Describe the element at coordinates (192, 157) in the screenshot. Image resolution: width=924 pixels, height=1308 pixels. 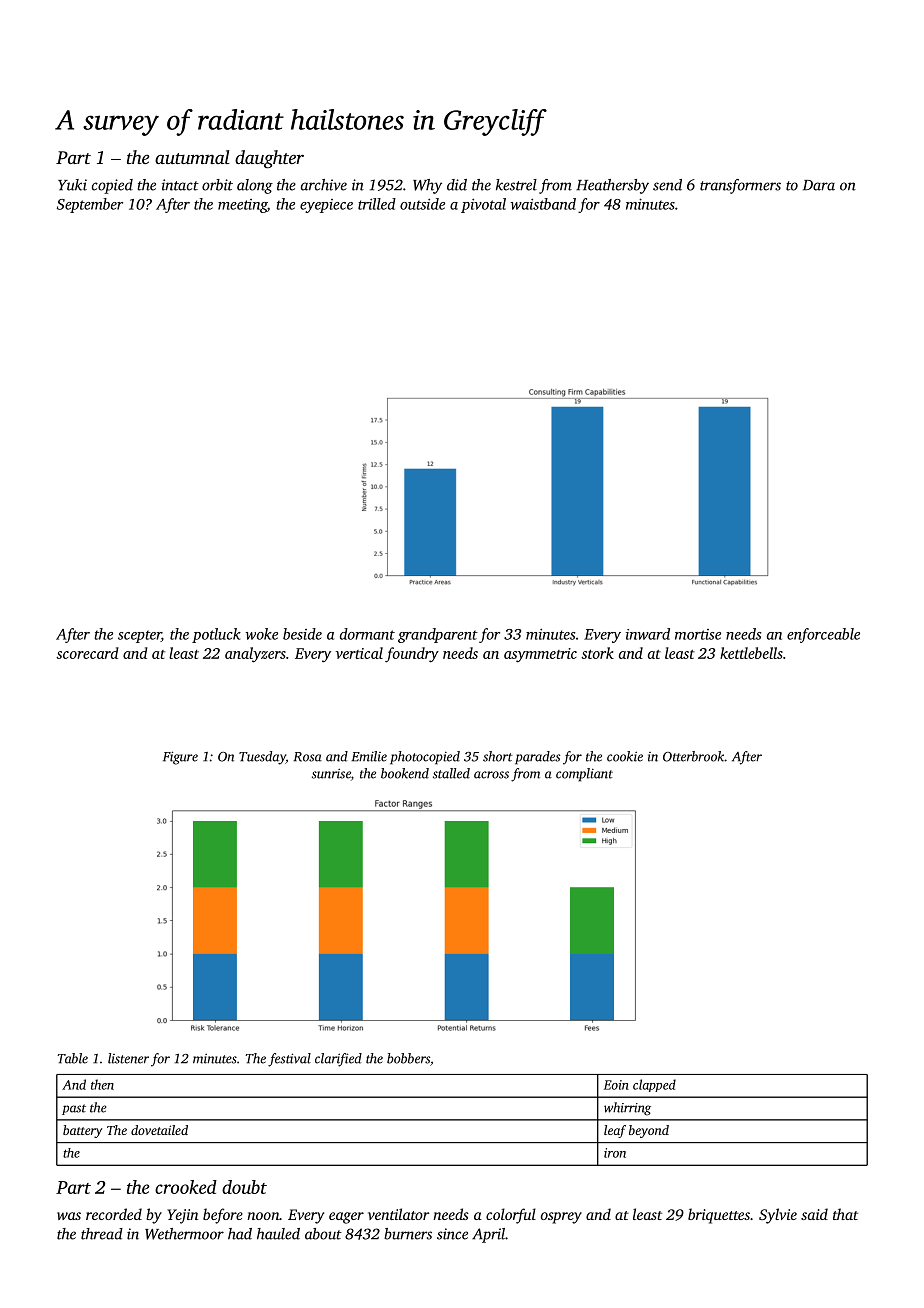
I see `autumnal` at that location.
